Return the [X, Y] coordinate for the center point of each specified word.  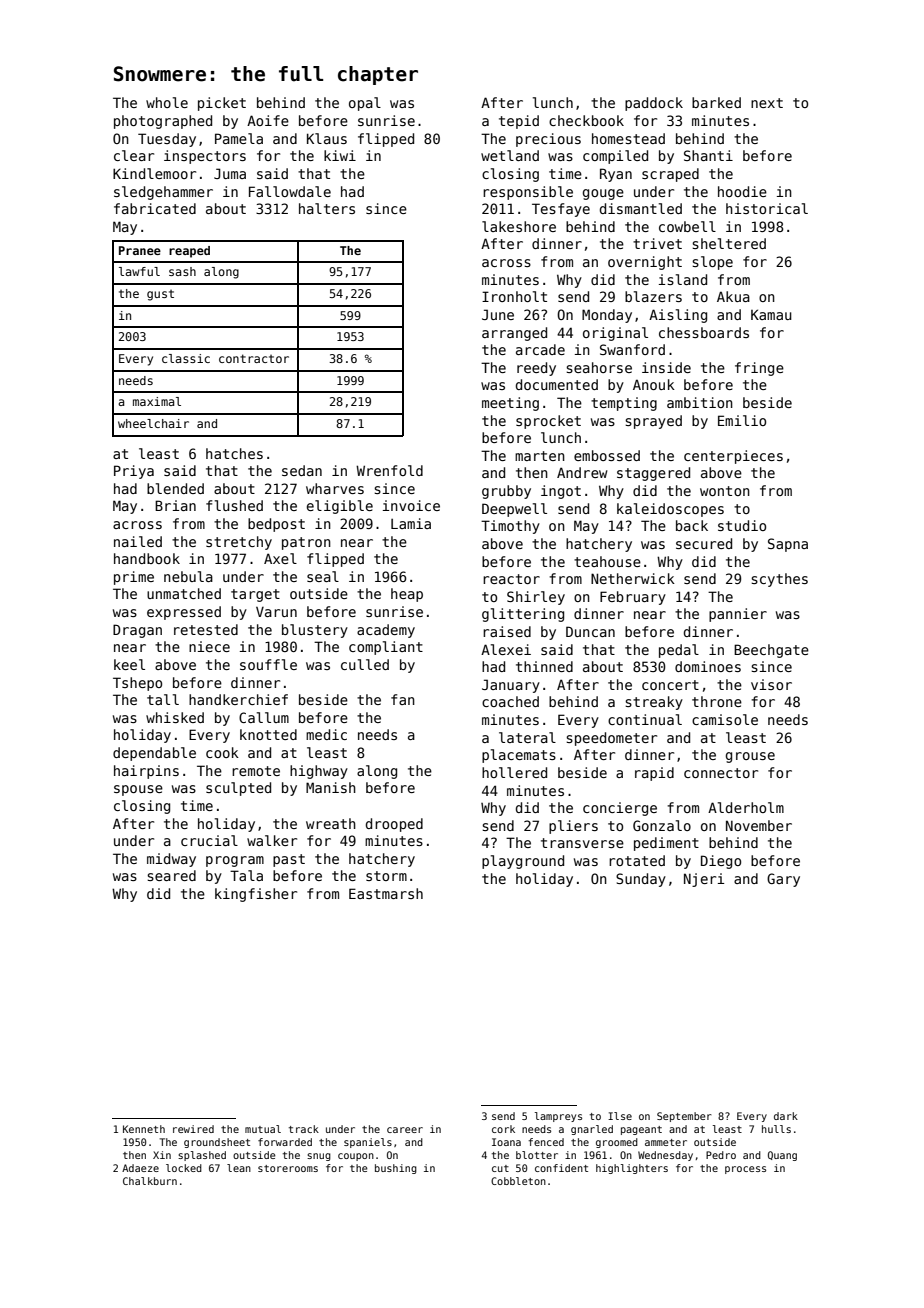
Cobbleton [518, 1181]
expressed [184, 613]
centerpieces [733, 457]
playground [523, 862]
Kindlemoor [154, 173]
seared [171, 875]
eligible [340, 507]
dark [786, 1116]
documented [557, 384]
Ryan [616, 175]
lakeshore [519, 226]
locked [184, 1168]
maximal [157, 401]
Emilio [742, 420]
